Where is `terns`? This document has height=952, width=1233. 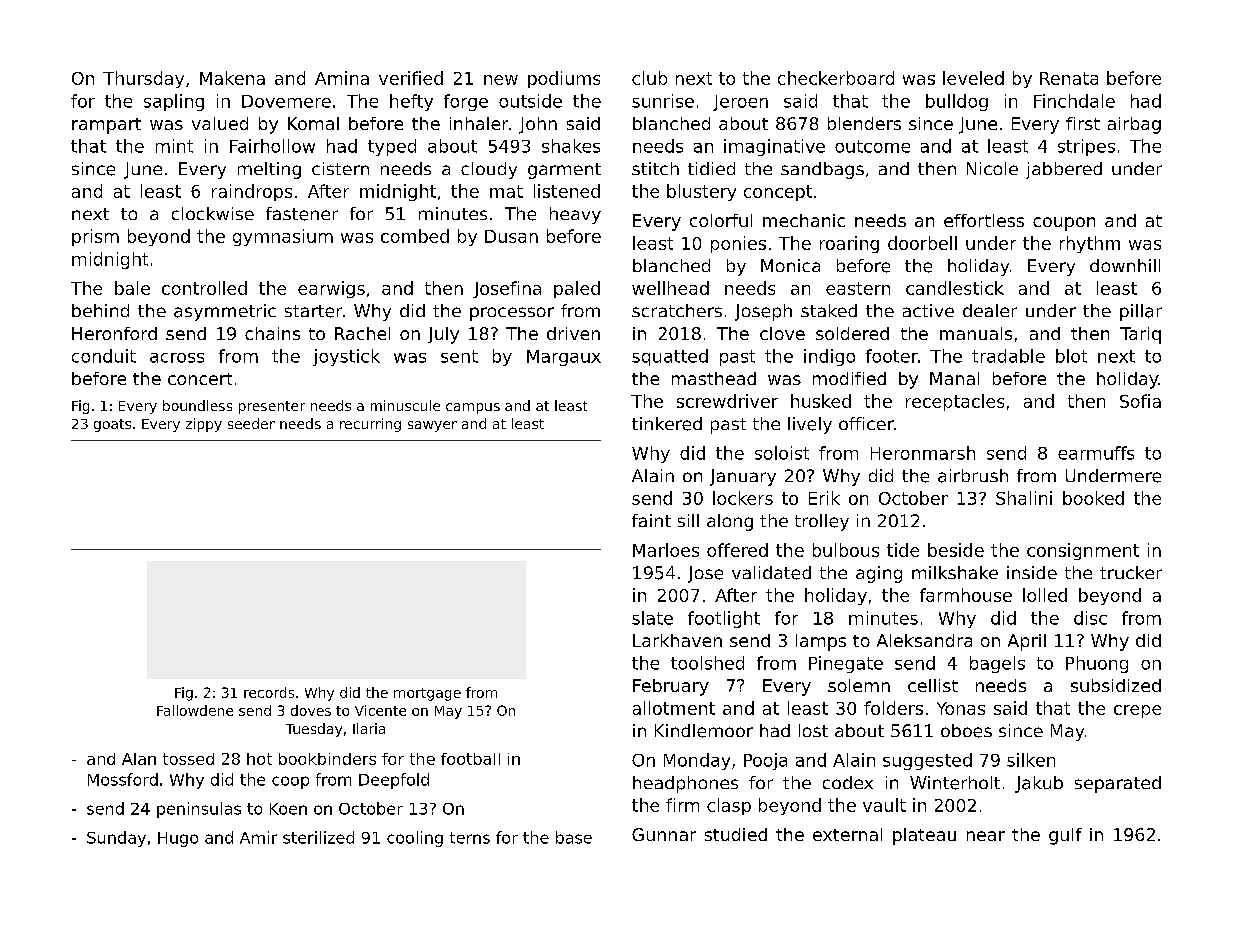 terns is located at coordinates (470, 838).
